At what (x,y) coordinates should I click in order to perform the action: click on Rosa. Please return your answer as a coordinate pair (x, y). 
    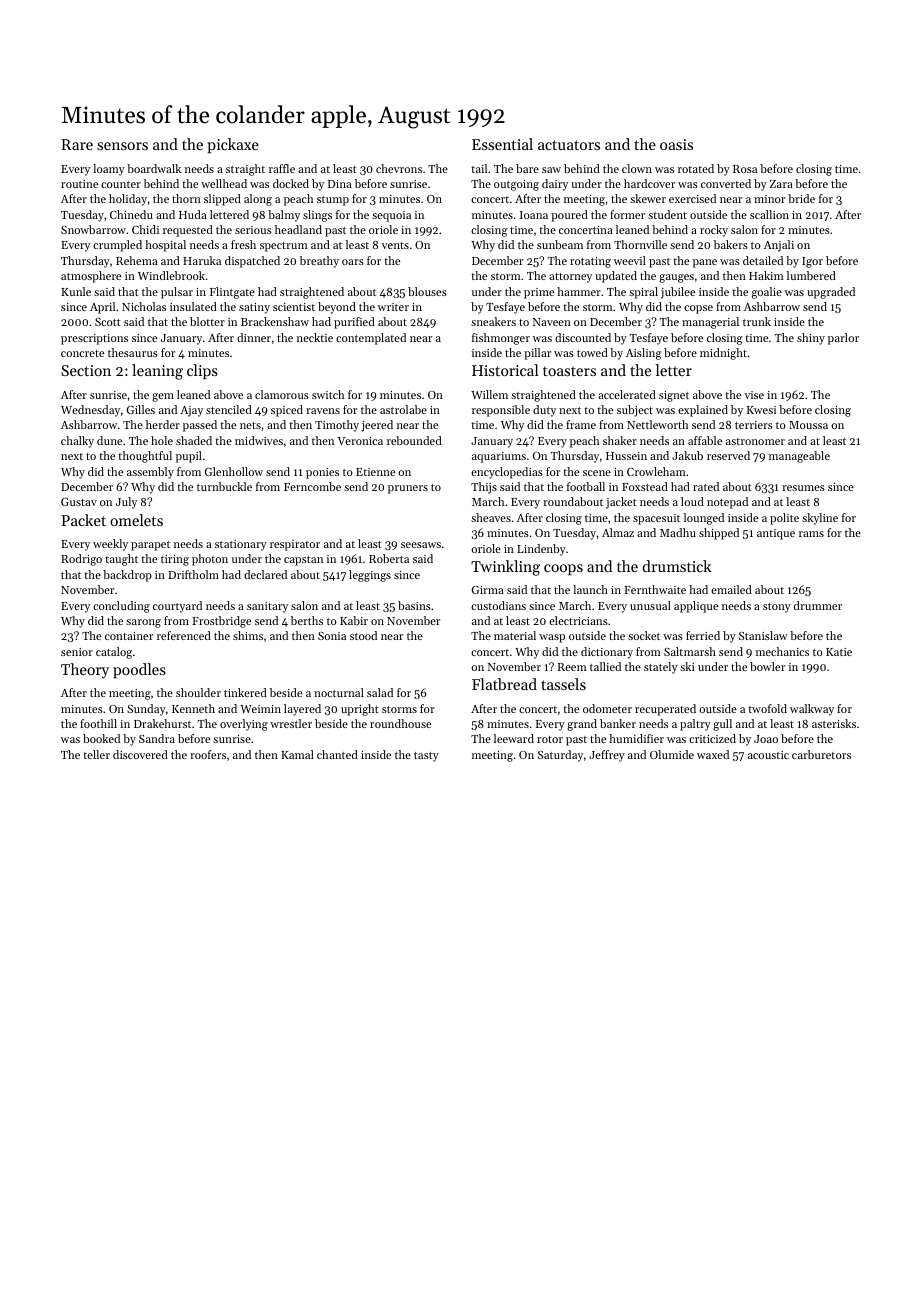
    Looking at the image, I should click on (745, 169).
